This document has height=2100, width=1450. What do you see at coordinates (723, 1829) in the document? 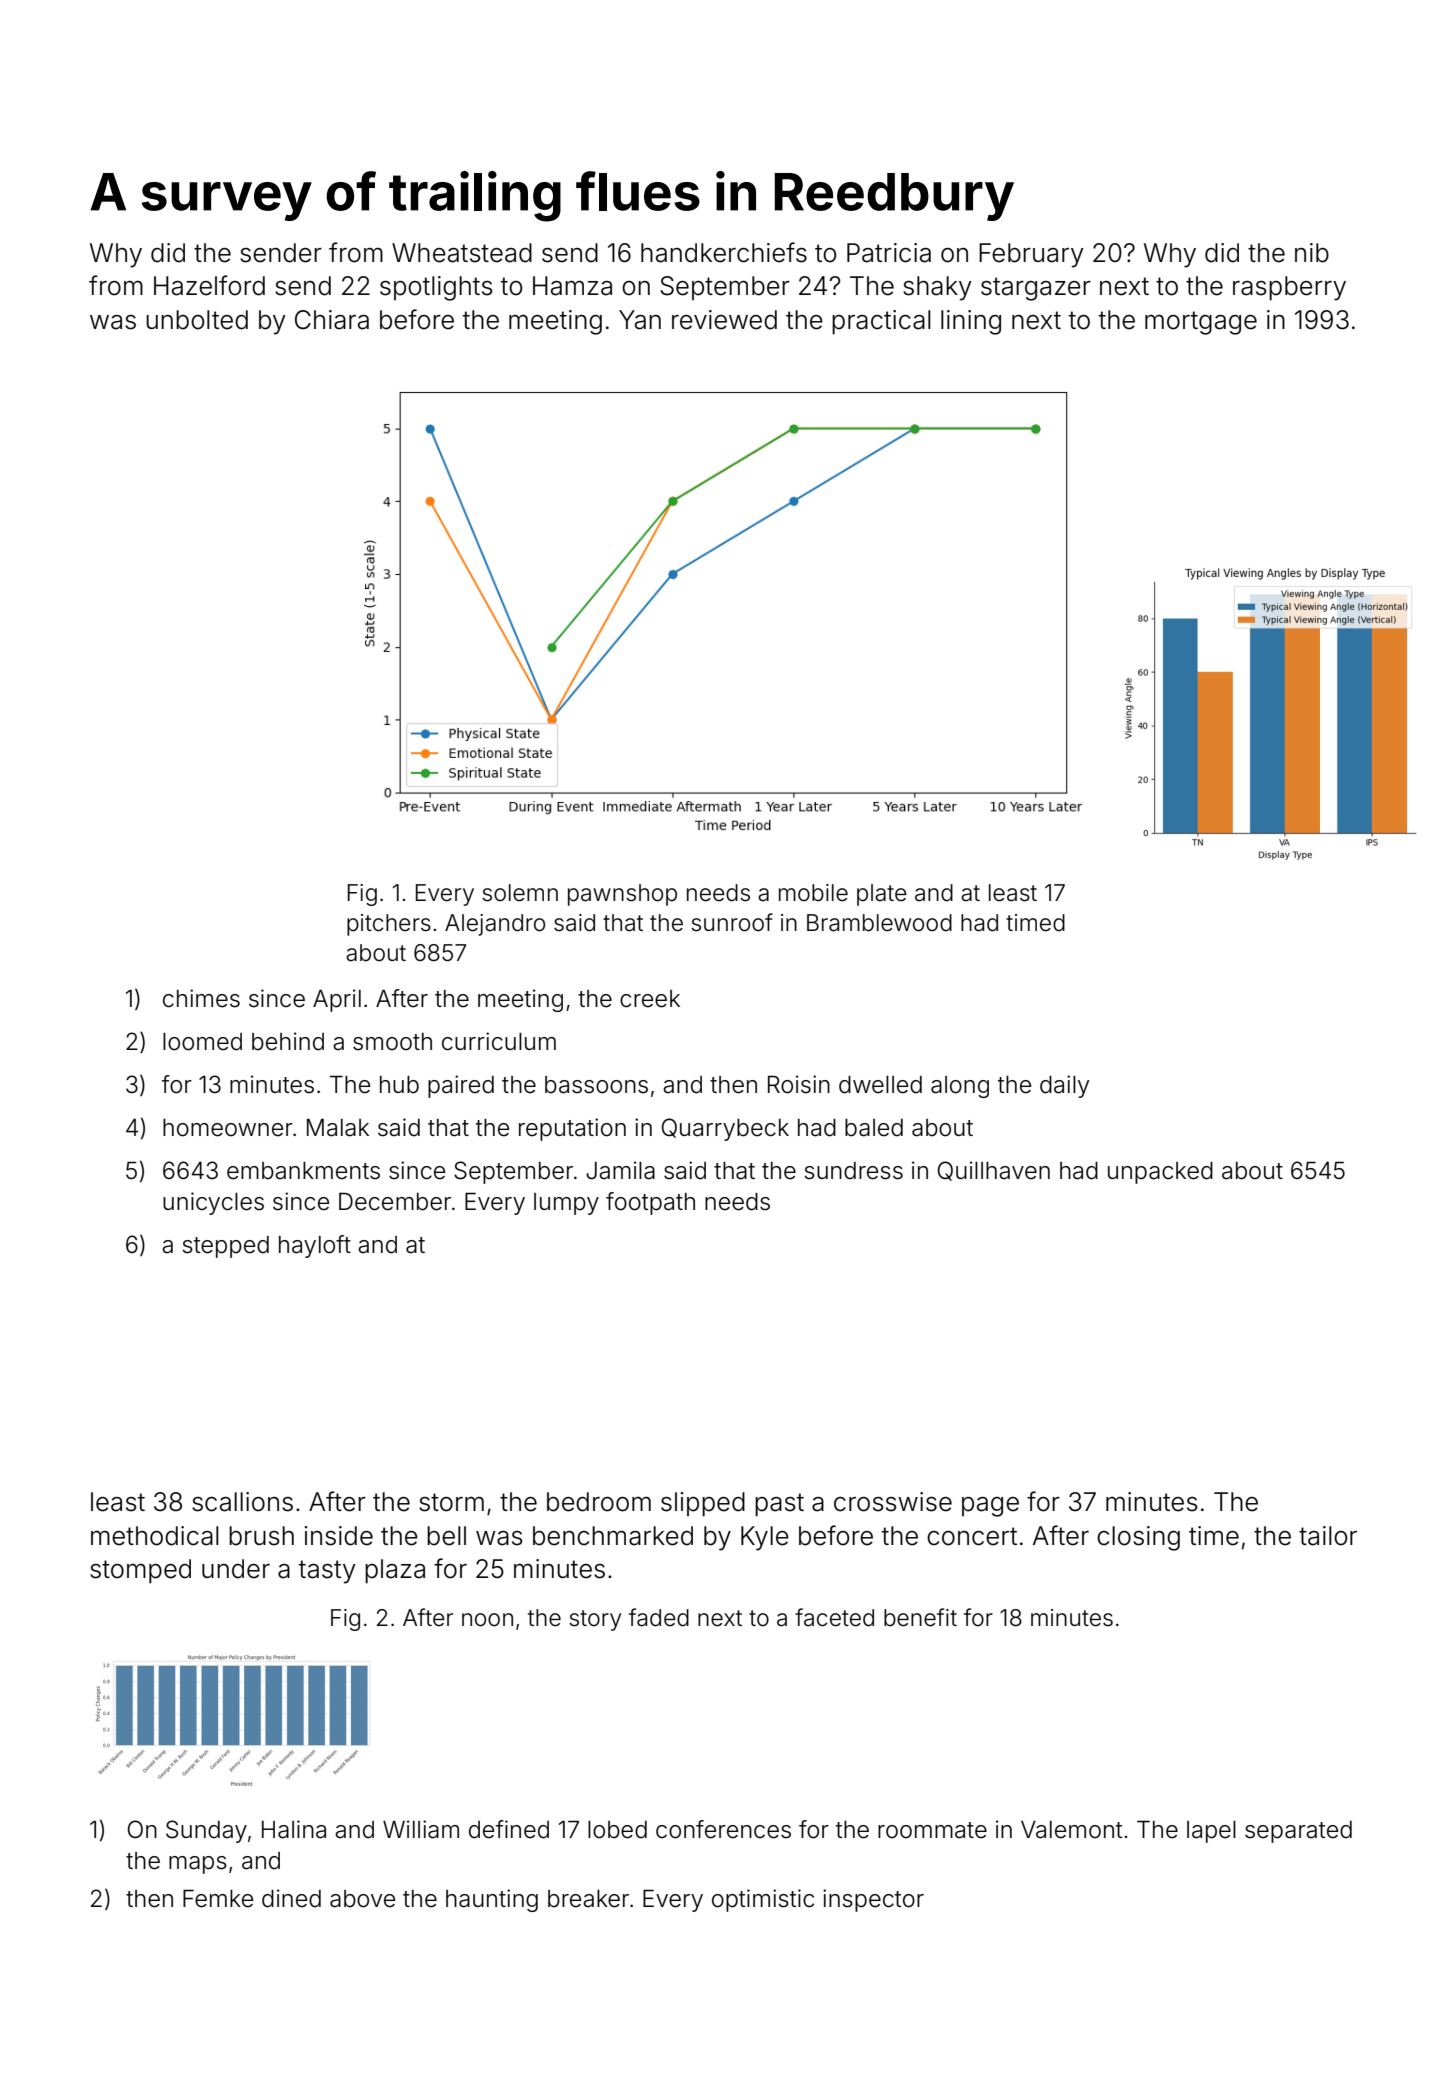
I see `conferences` at bounding box center [723, 1829].
